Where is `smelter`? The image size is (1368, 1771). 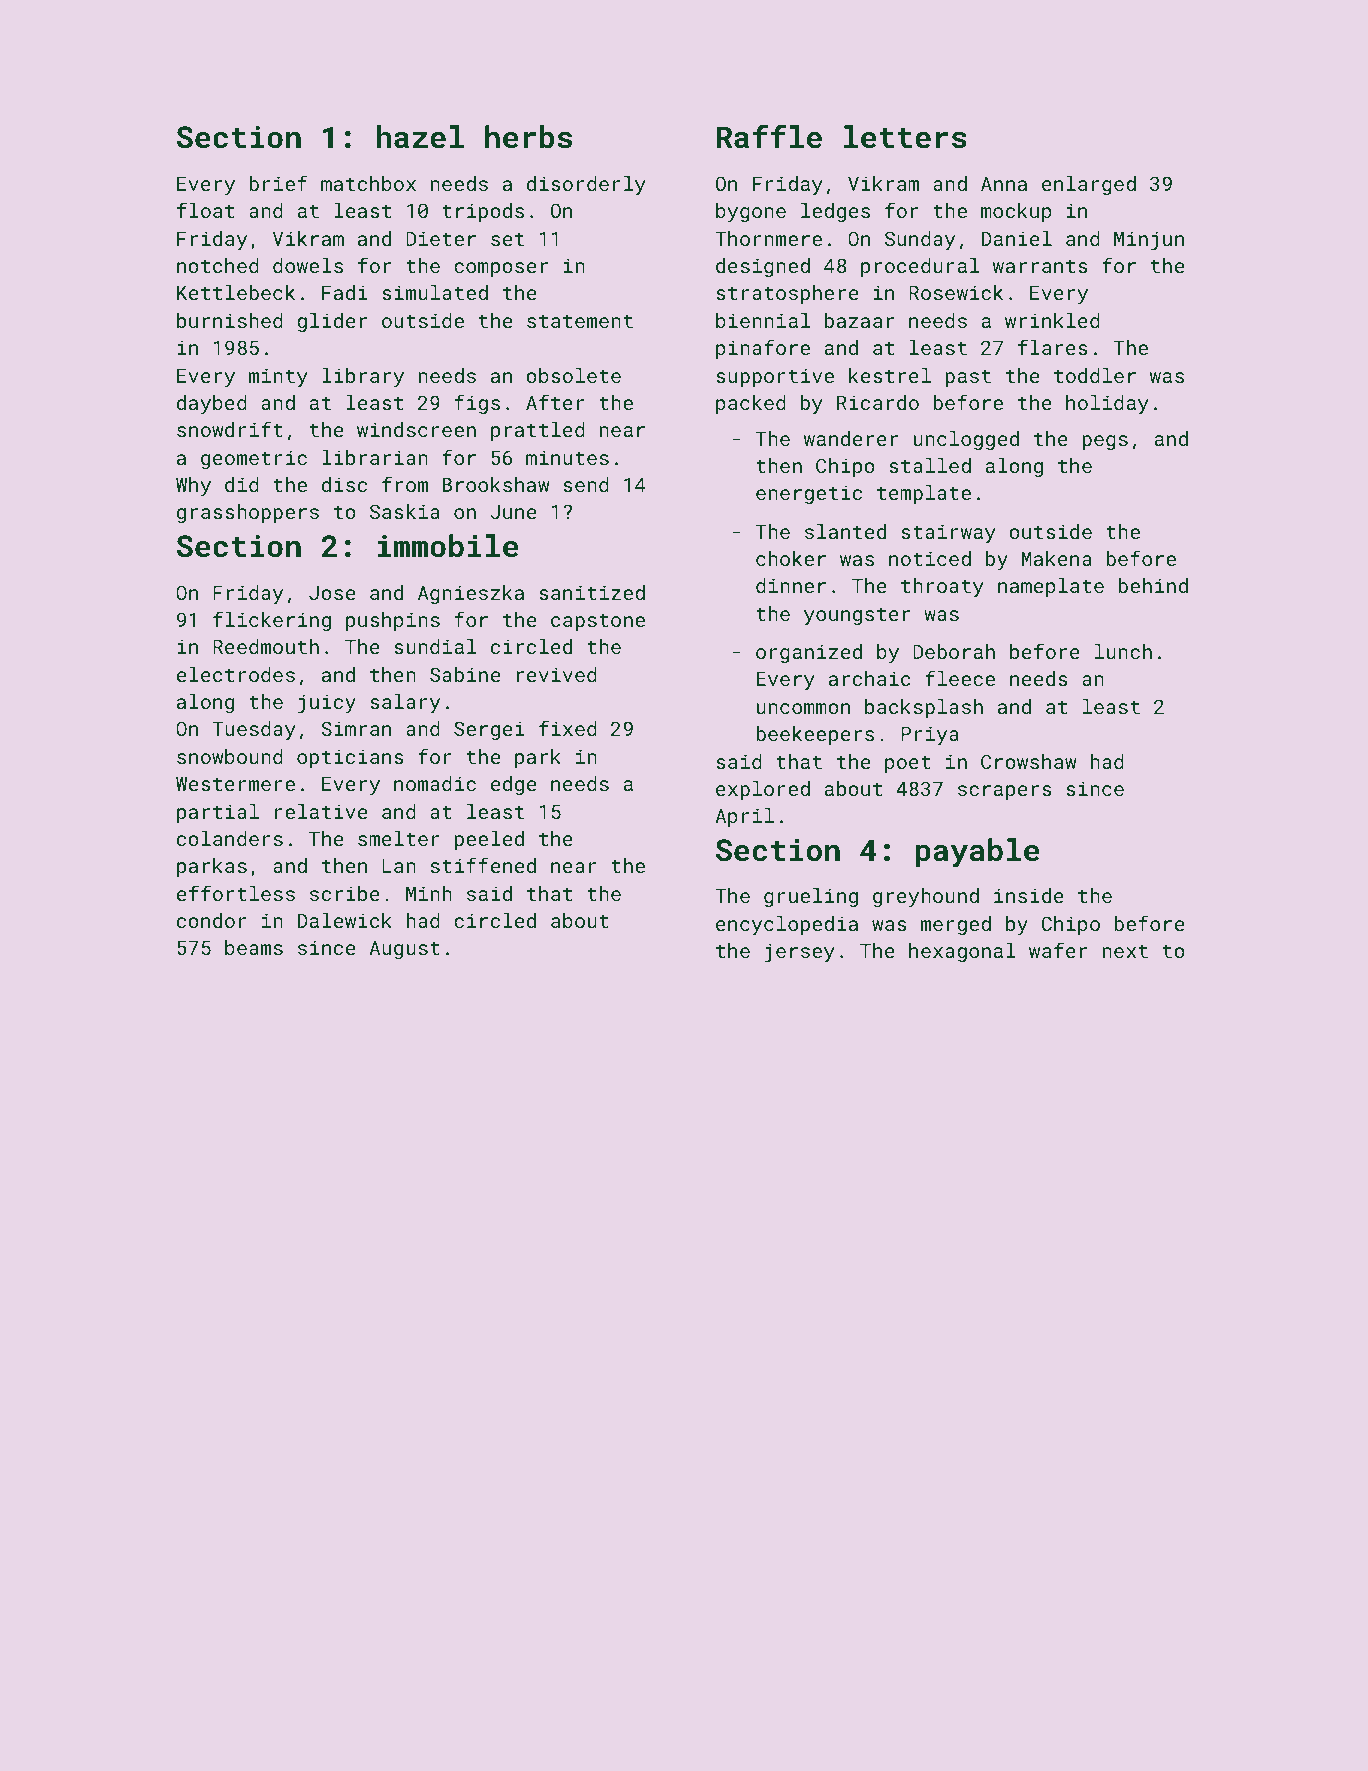 smelter is located at coordinates (399, 838).
